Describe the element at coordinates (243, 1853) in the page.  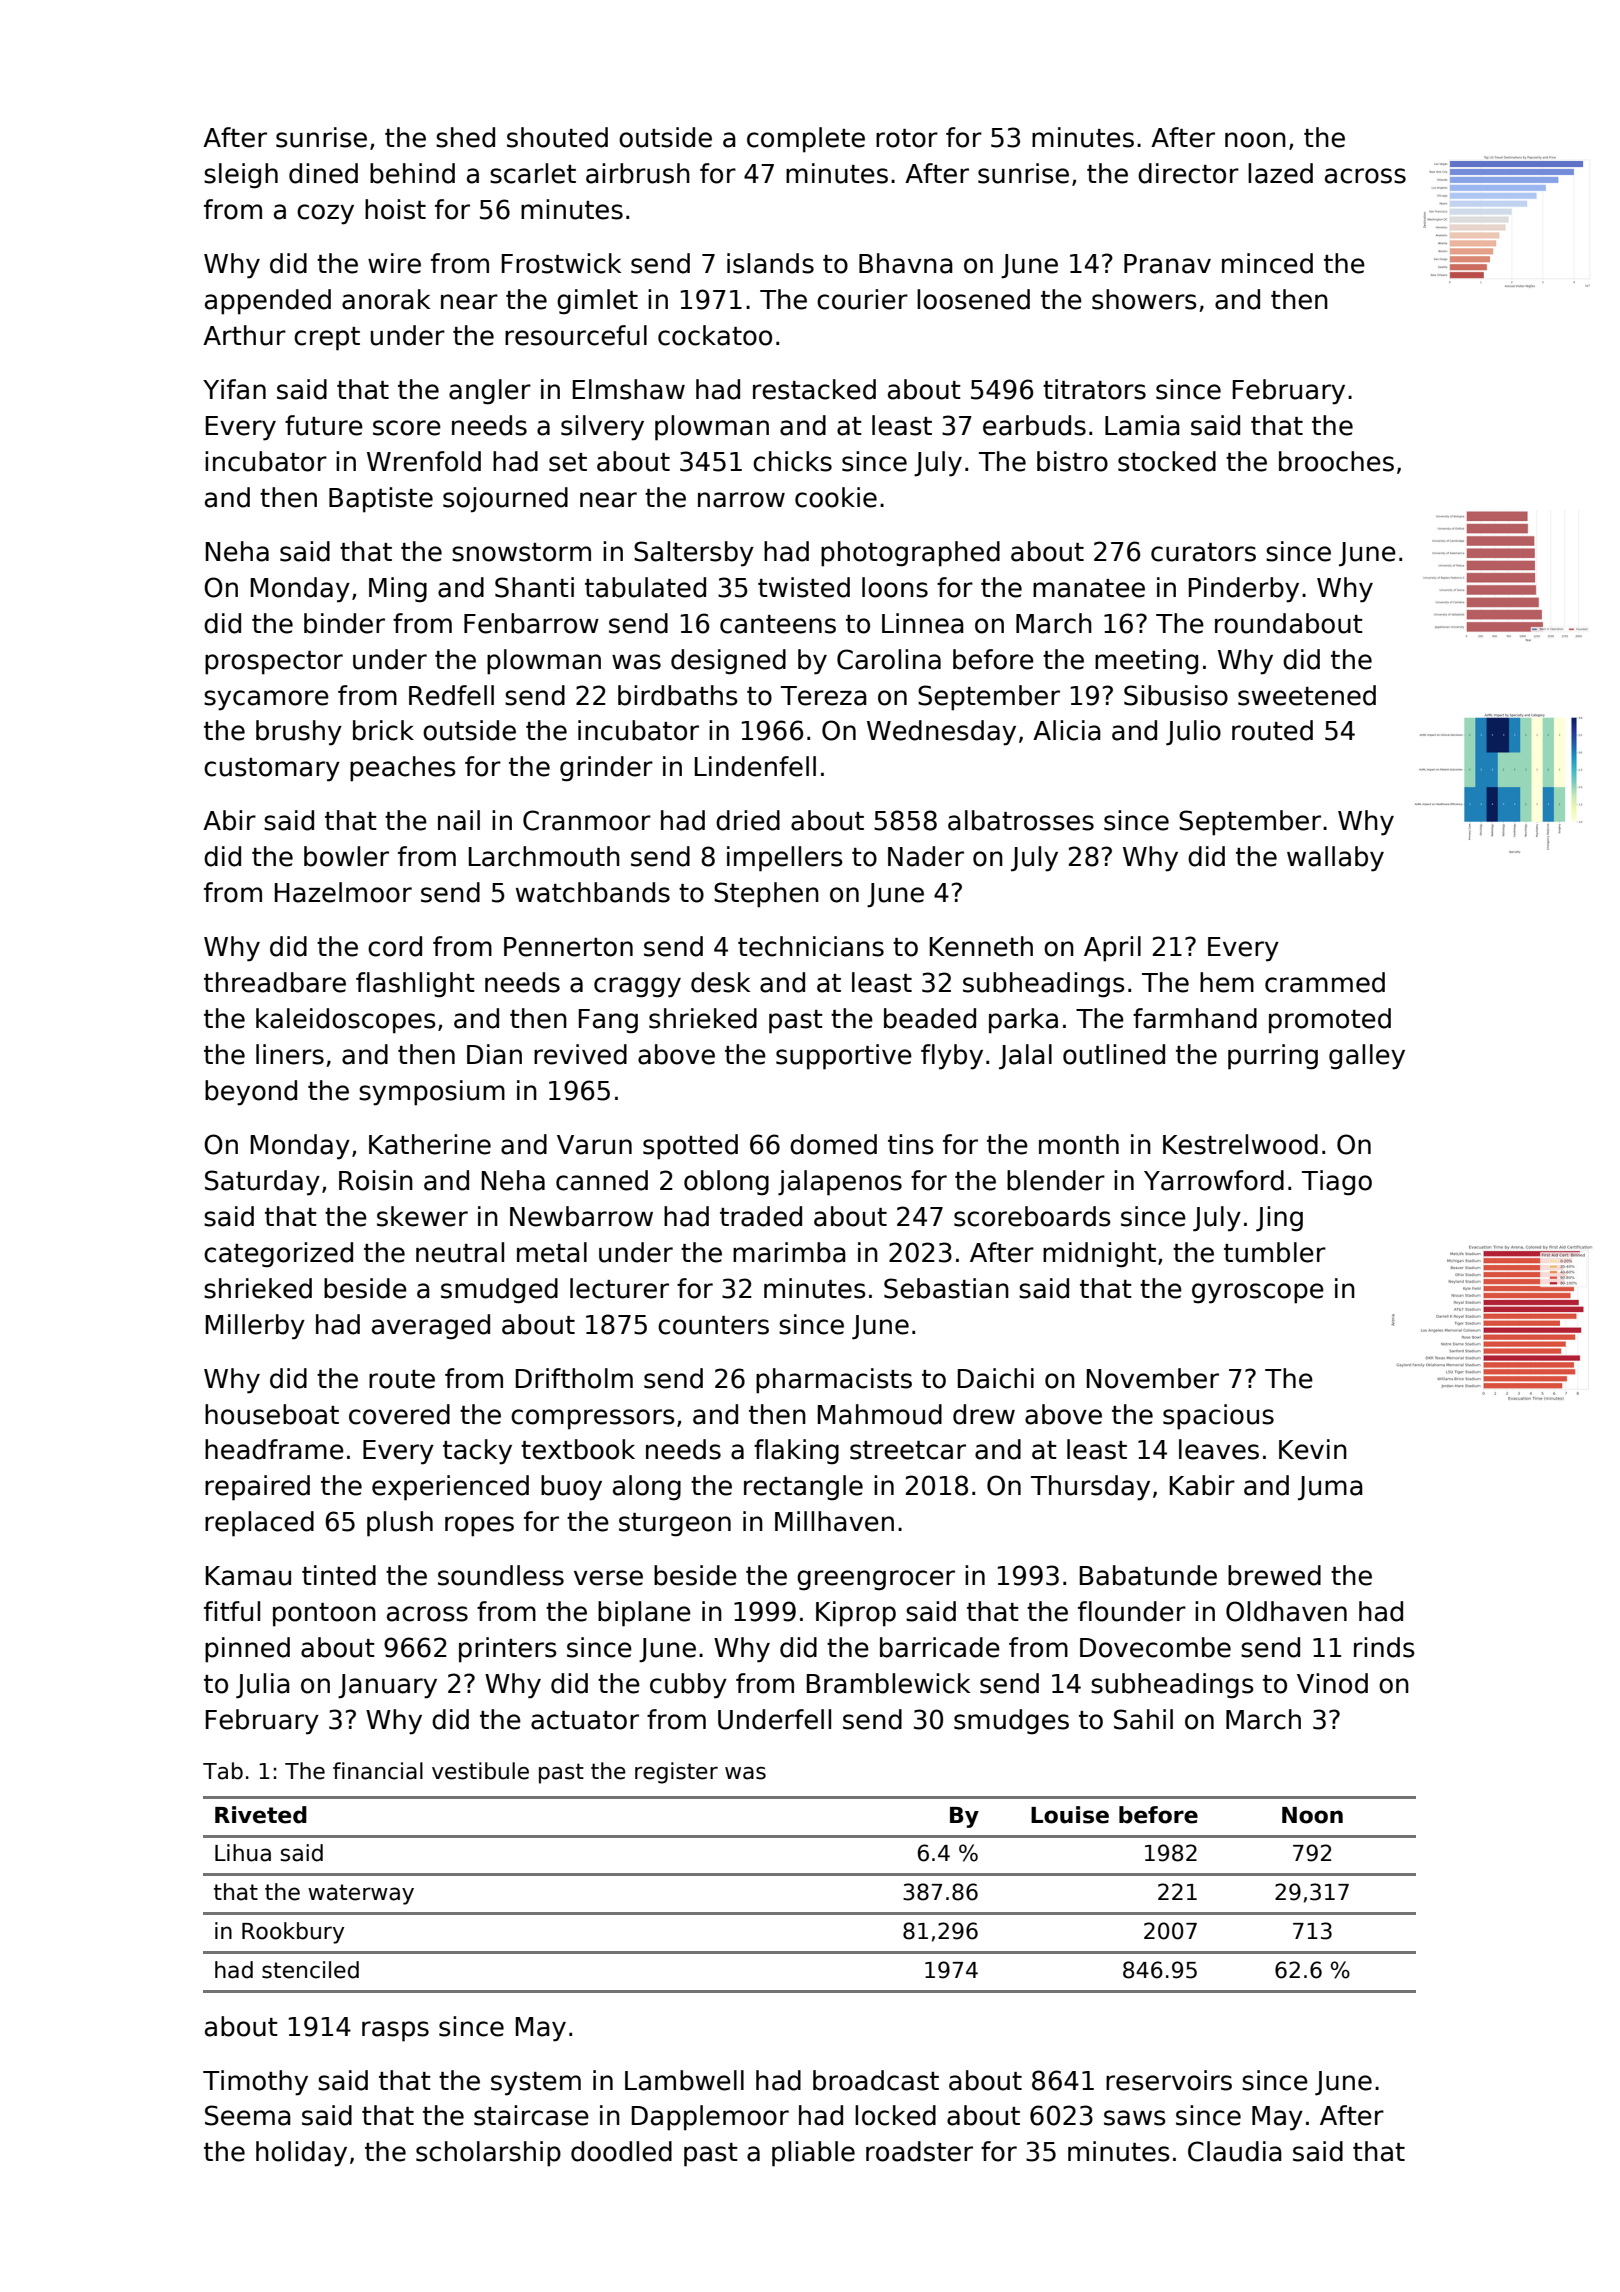
I see `Lihua` at that location.
